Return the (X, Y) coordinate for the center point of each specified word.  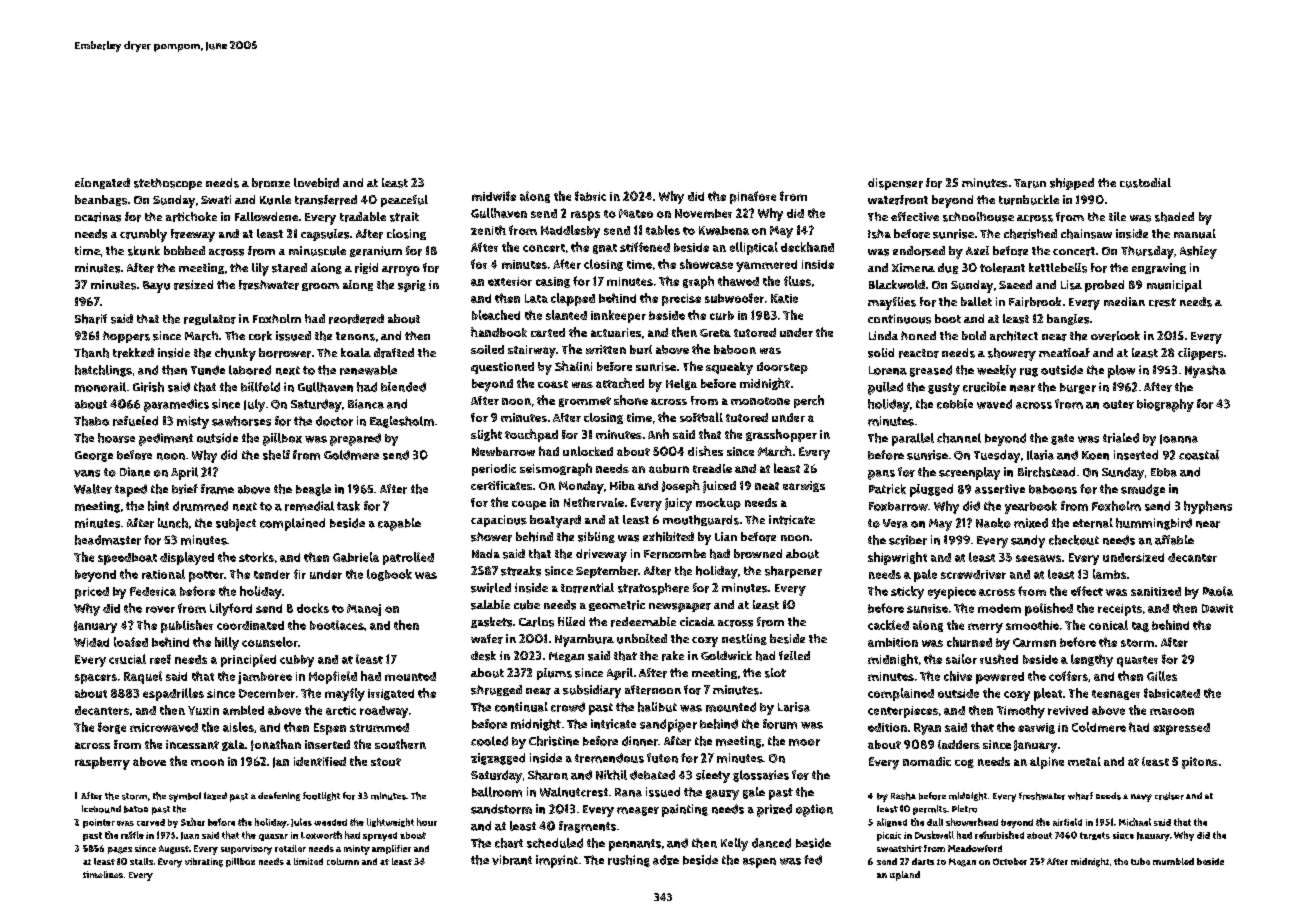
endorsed (919, 251)
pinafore (753, 197)
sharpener (793, 572)
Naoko (993, 523)
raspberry (102, 763)
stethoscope (168, 184)
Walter (93, 489)
